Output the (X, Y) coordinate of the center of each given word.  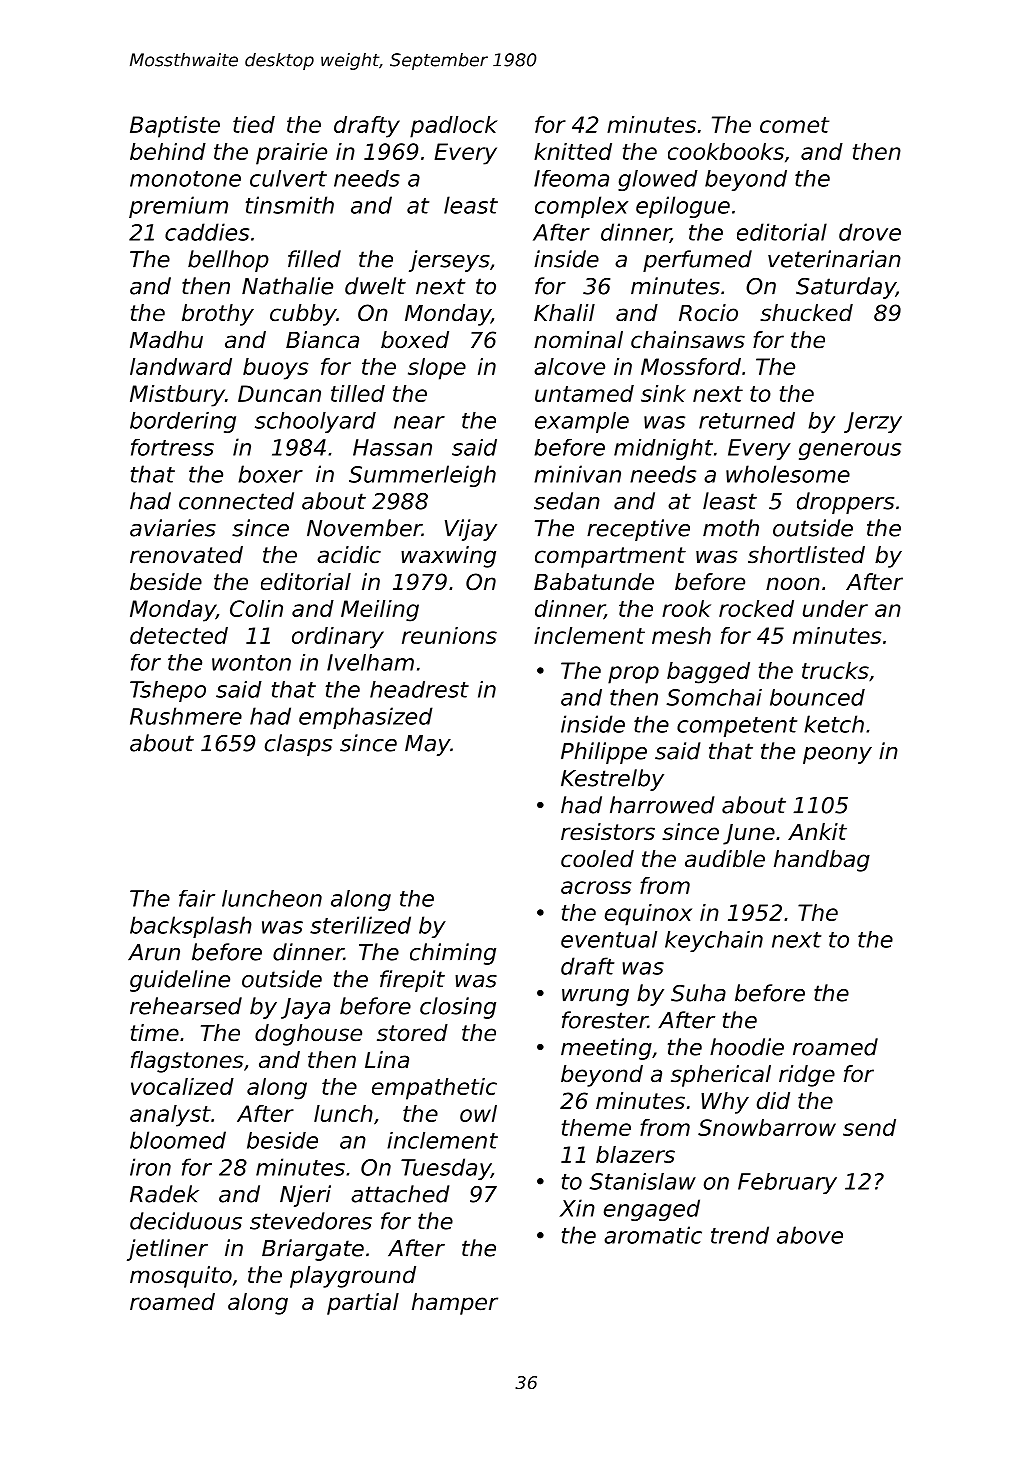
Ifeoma (571, 178)
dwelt (375, 286)
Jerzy (873, 422)
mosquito (181, 1277)
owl (478, 1113)
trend (740, 1235)
